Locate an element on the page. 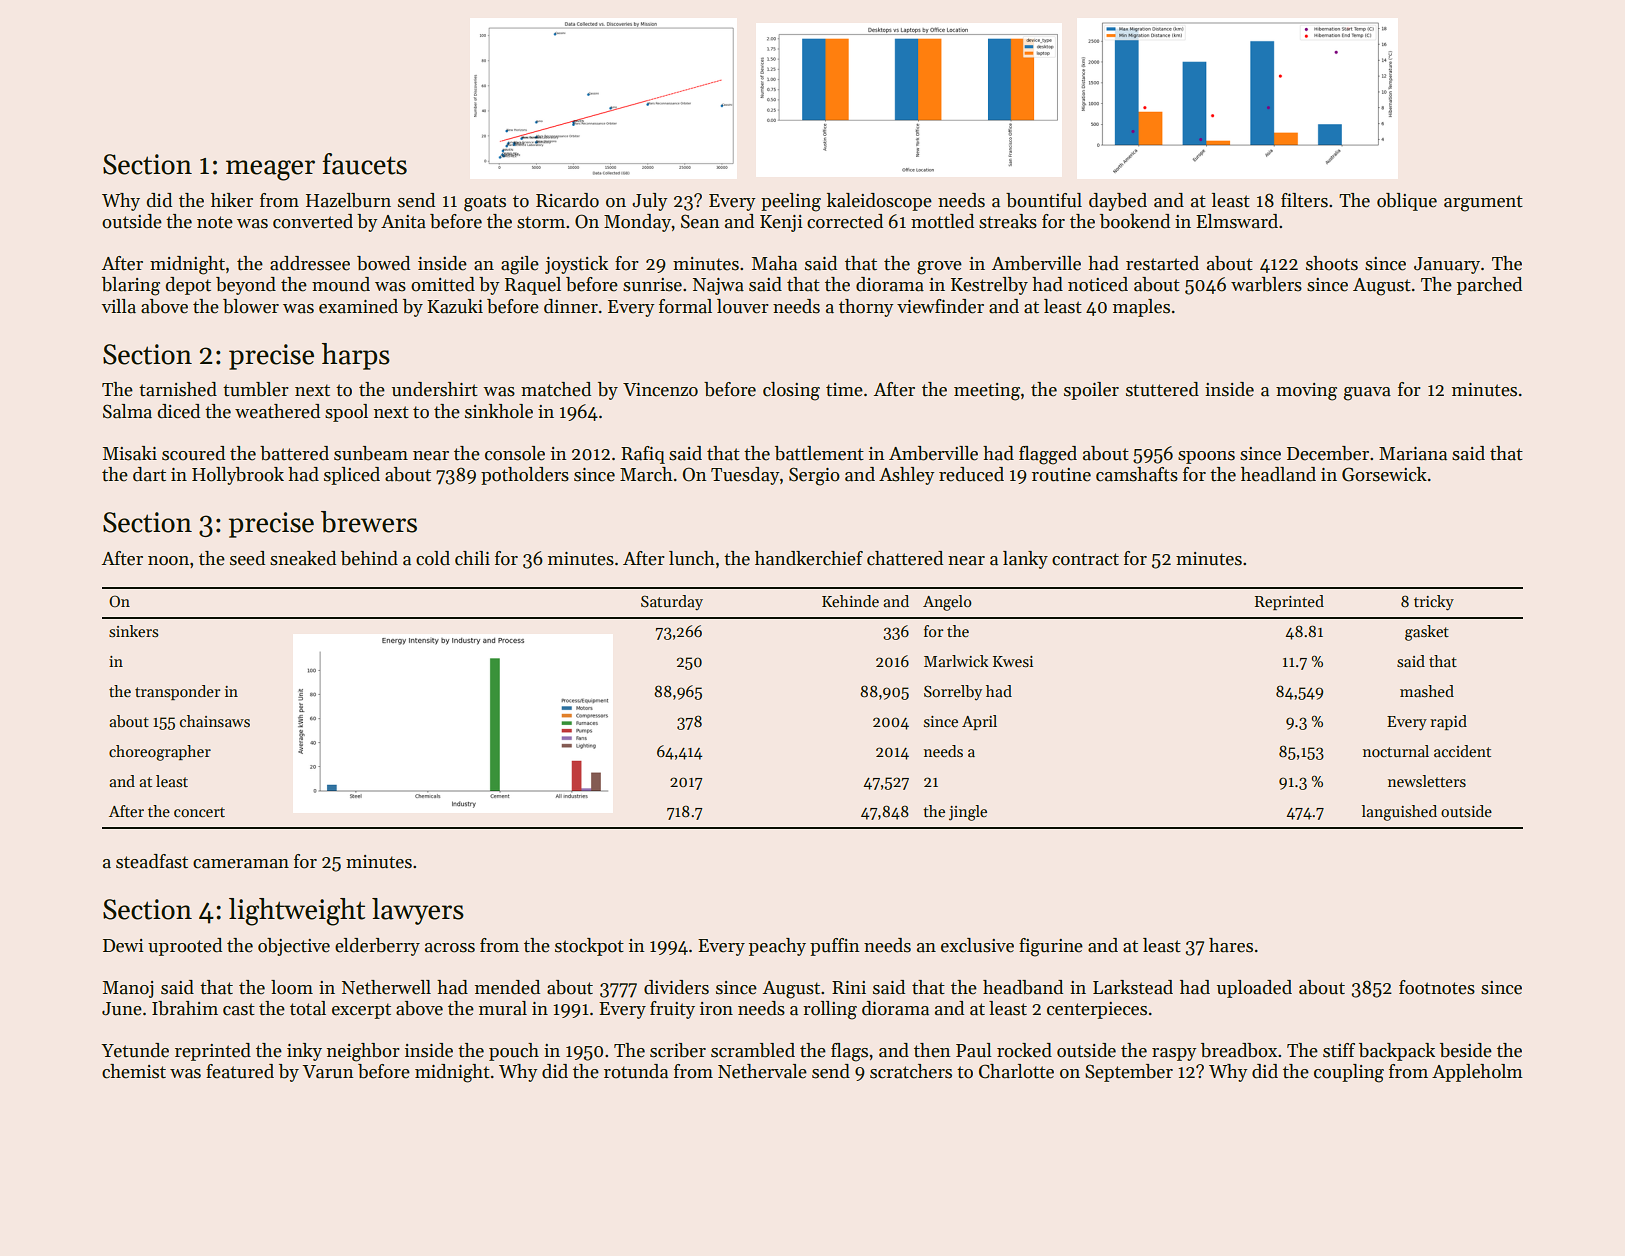 The height and width of the page is (1256, 1625). sunrise is located at coordinates (652, 285).
